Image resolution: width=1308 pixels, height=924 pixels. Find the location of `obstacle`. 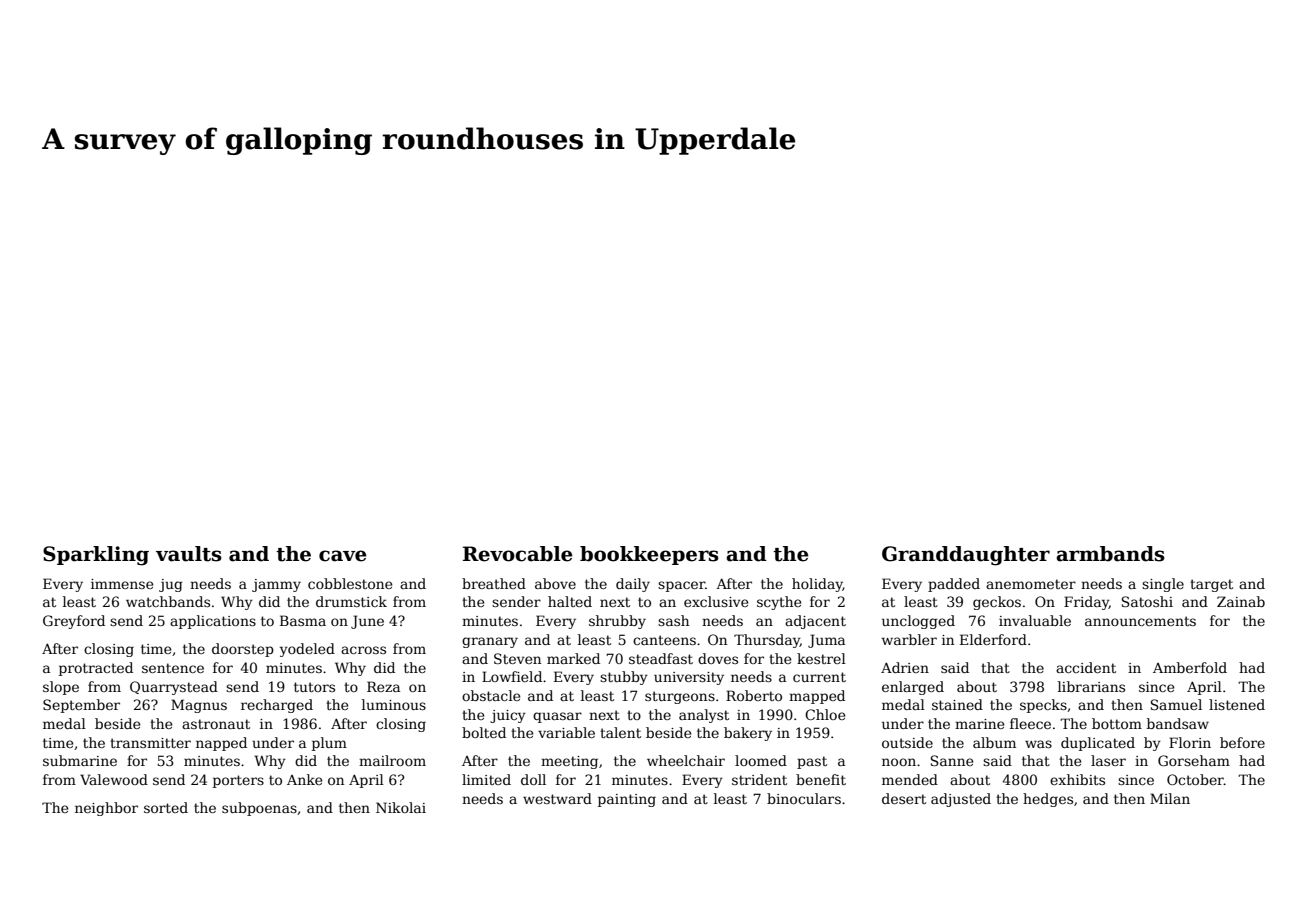

obstacle is located at coordinates (491, 695).
